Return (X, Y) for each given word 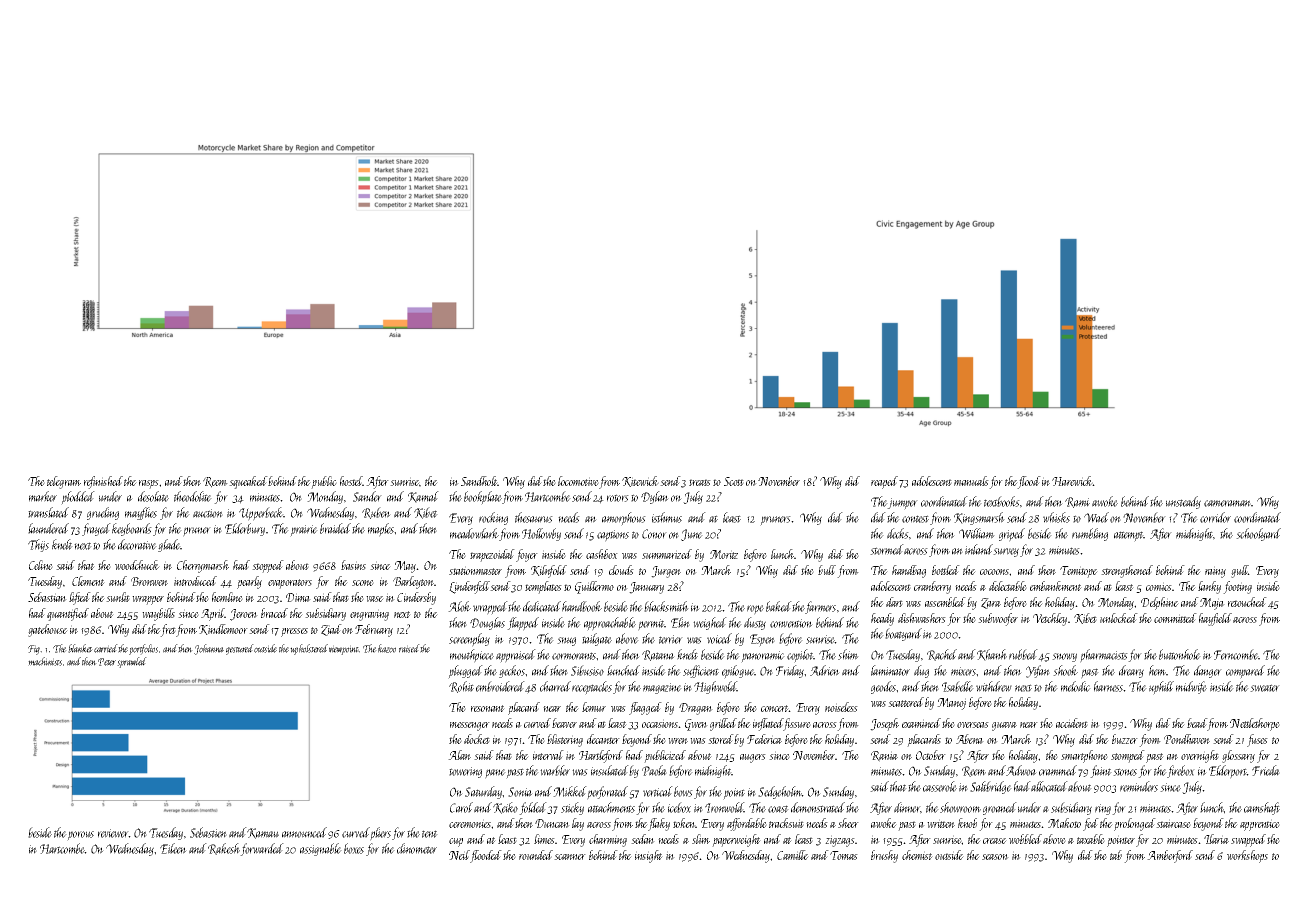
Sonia (520, 792)
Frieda (1266, 770)
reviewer (113, 833)
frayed (96, 529)
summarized (667, 554)
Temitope (1079, 572)
